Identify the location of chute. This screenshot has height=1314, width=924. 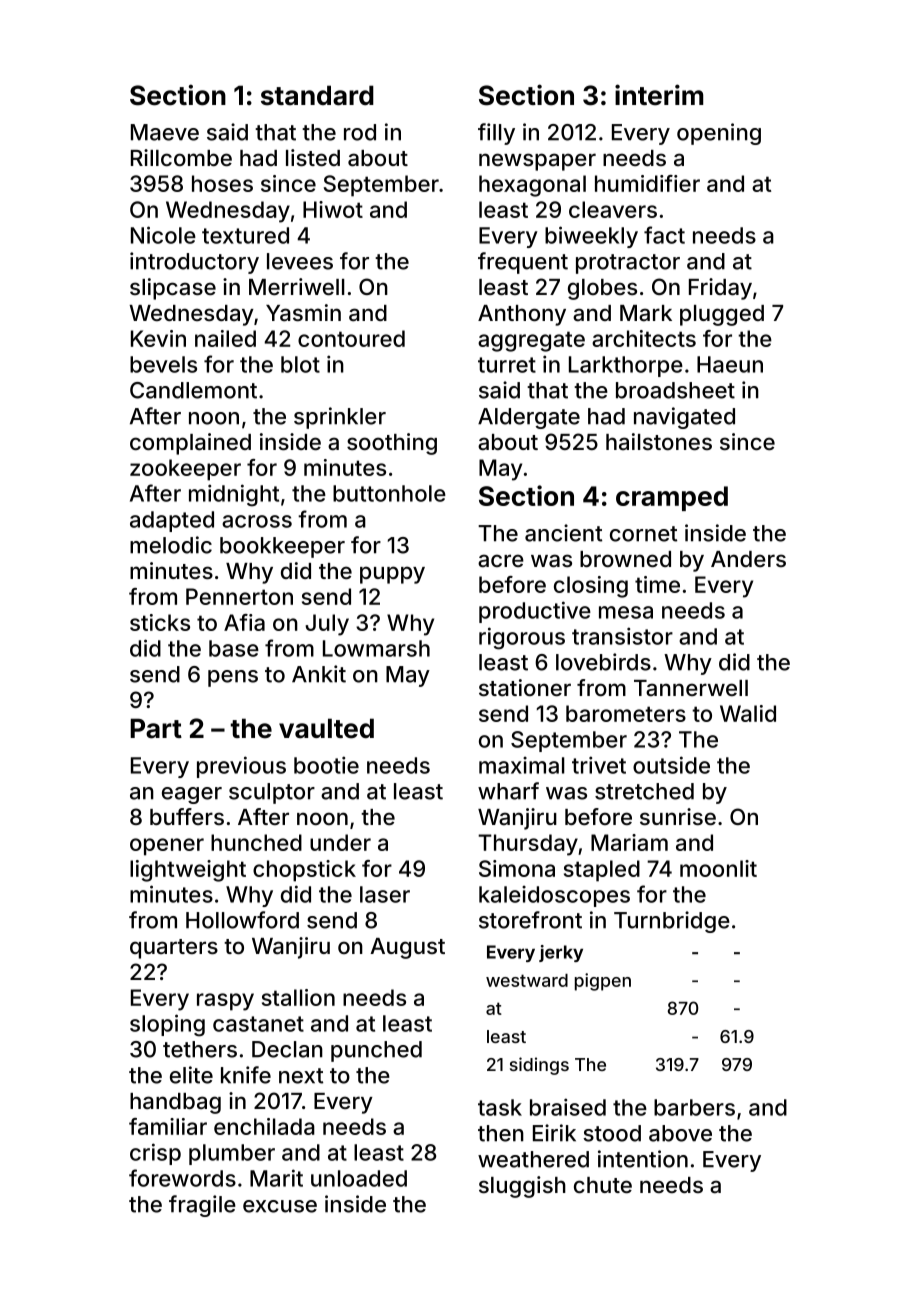
(603, 1185).
